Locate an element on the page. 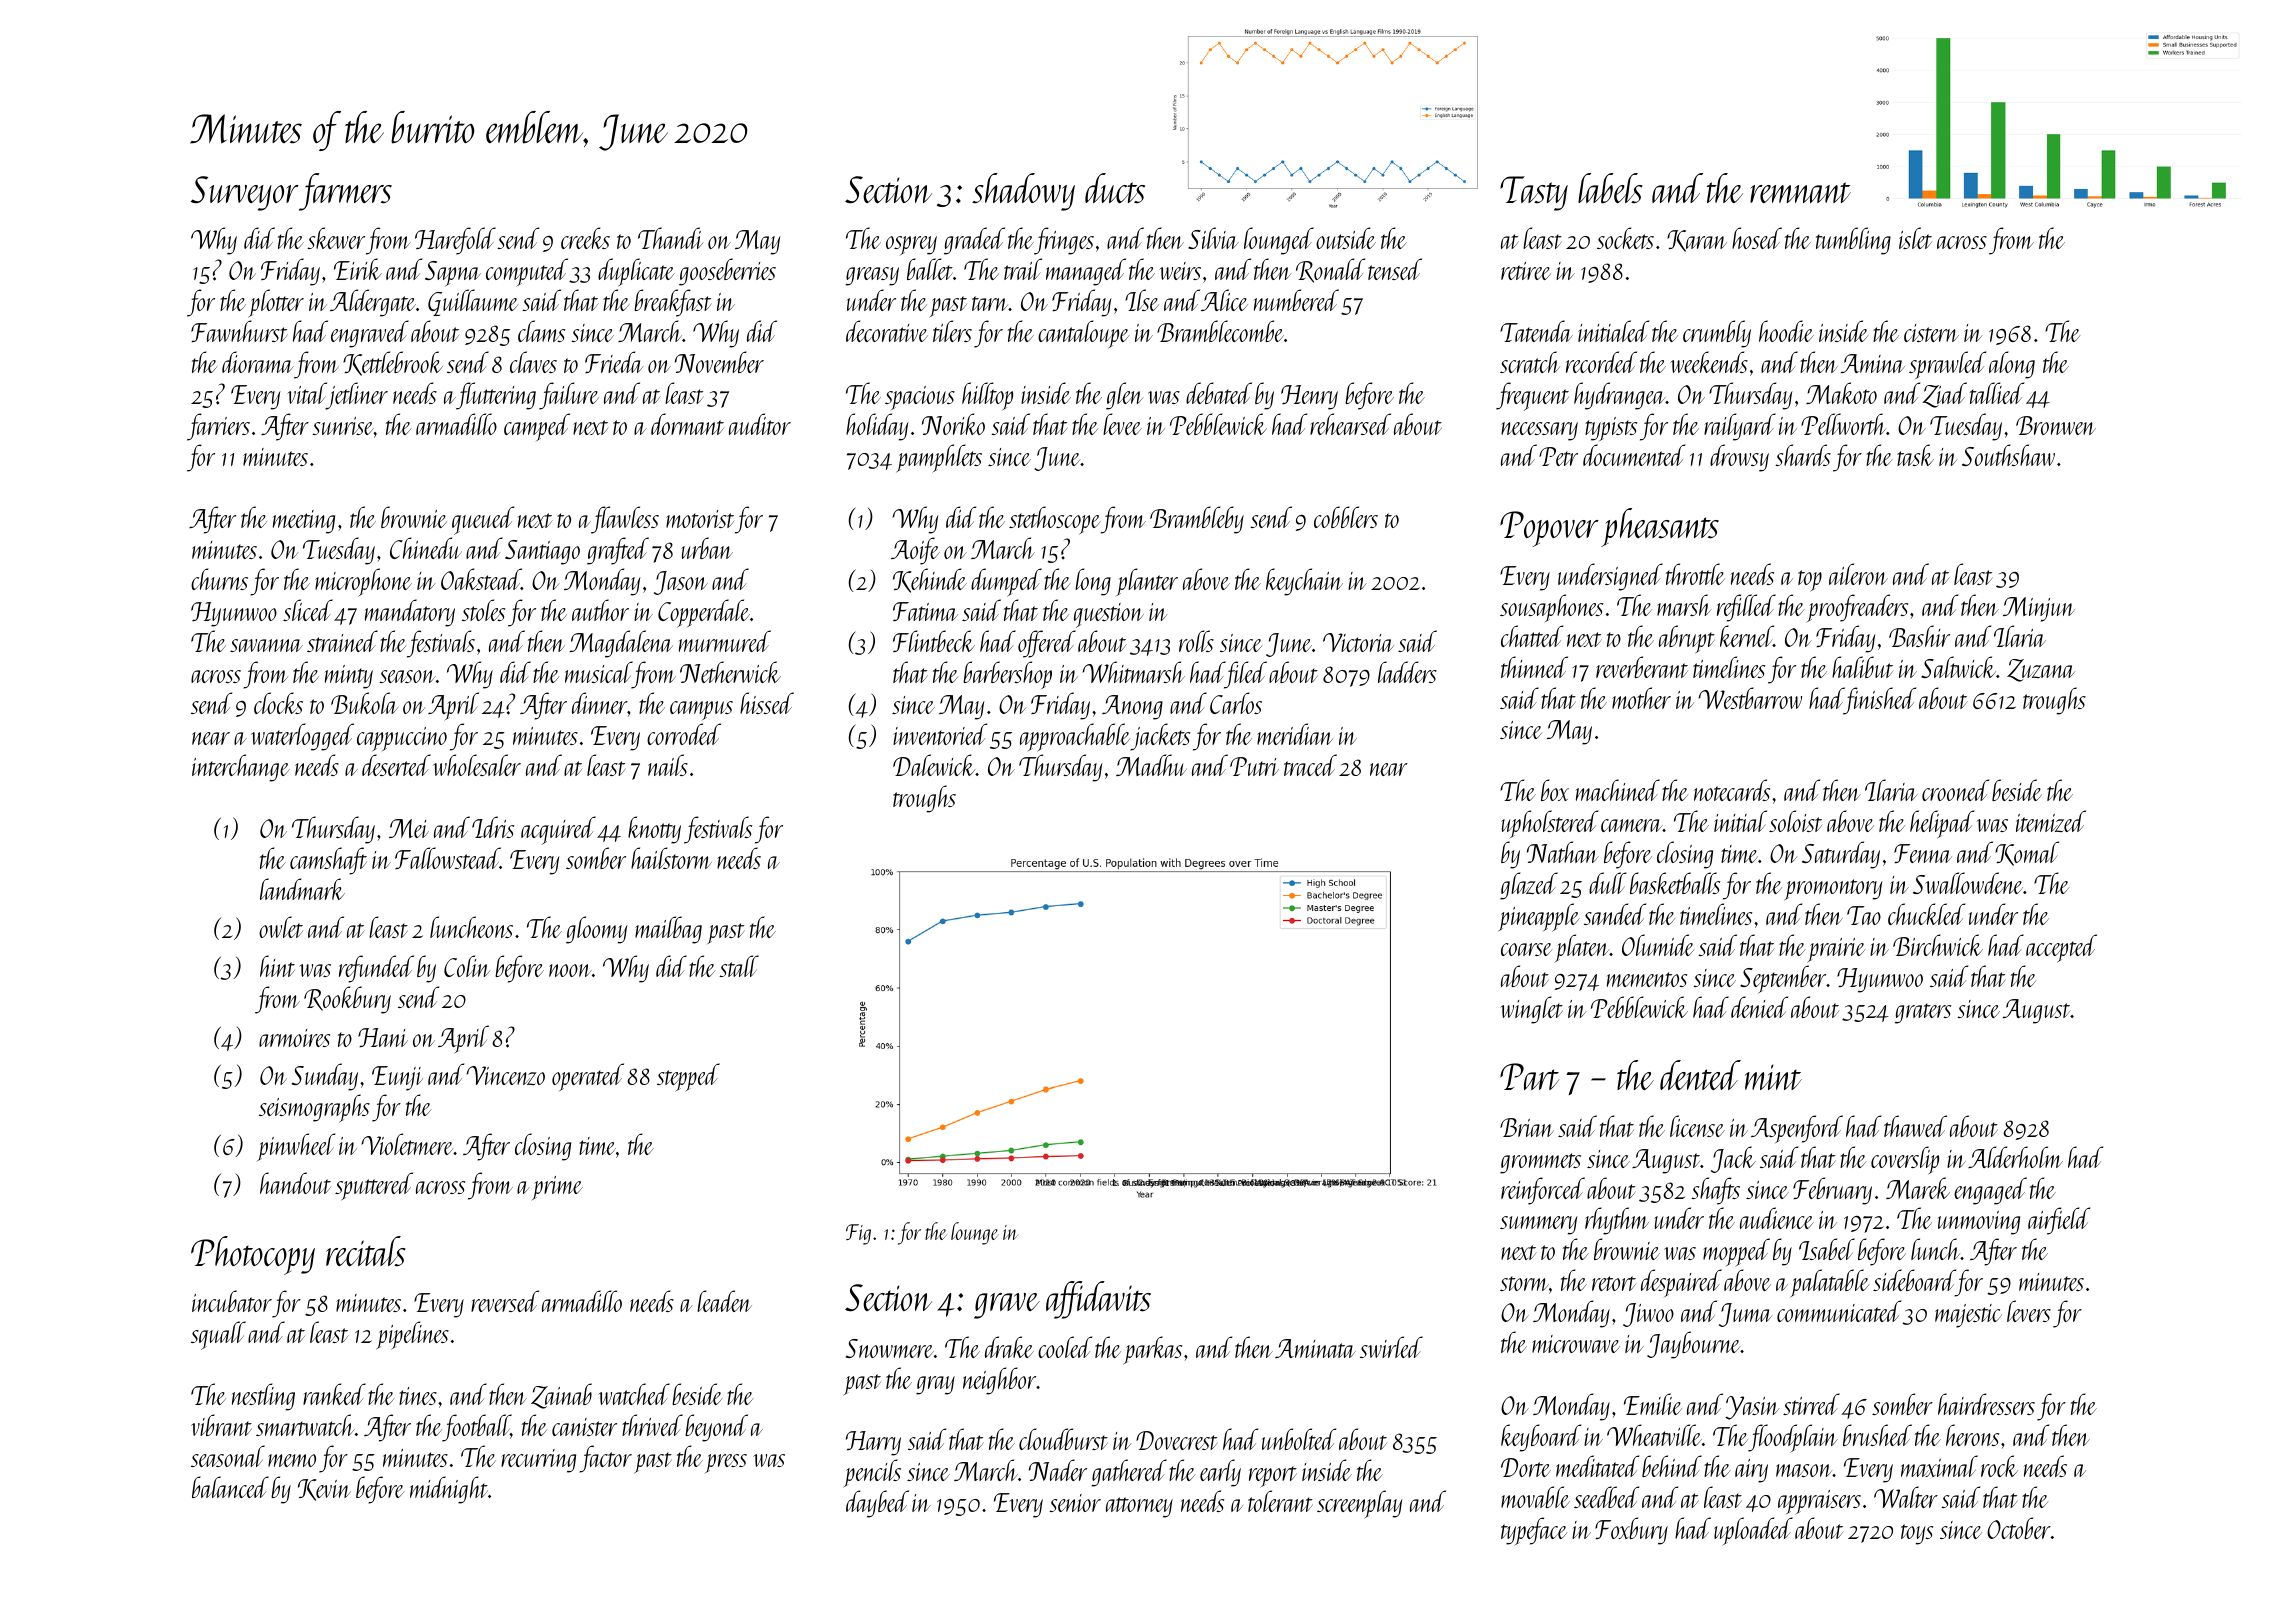 The height and width of the image is (1620, 2292). accepted is located at coordinates (2061, 948).
